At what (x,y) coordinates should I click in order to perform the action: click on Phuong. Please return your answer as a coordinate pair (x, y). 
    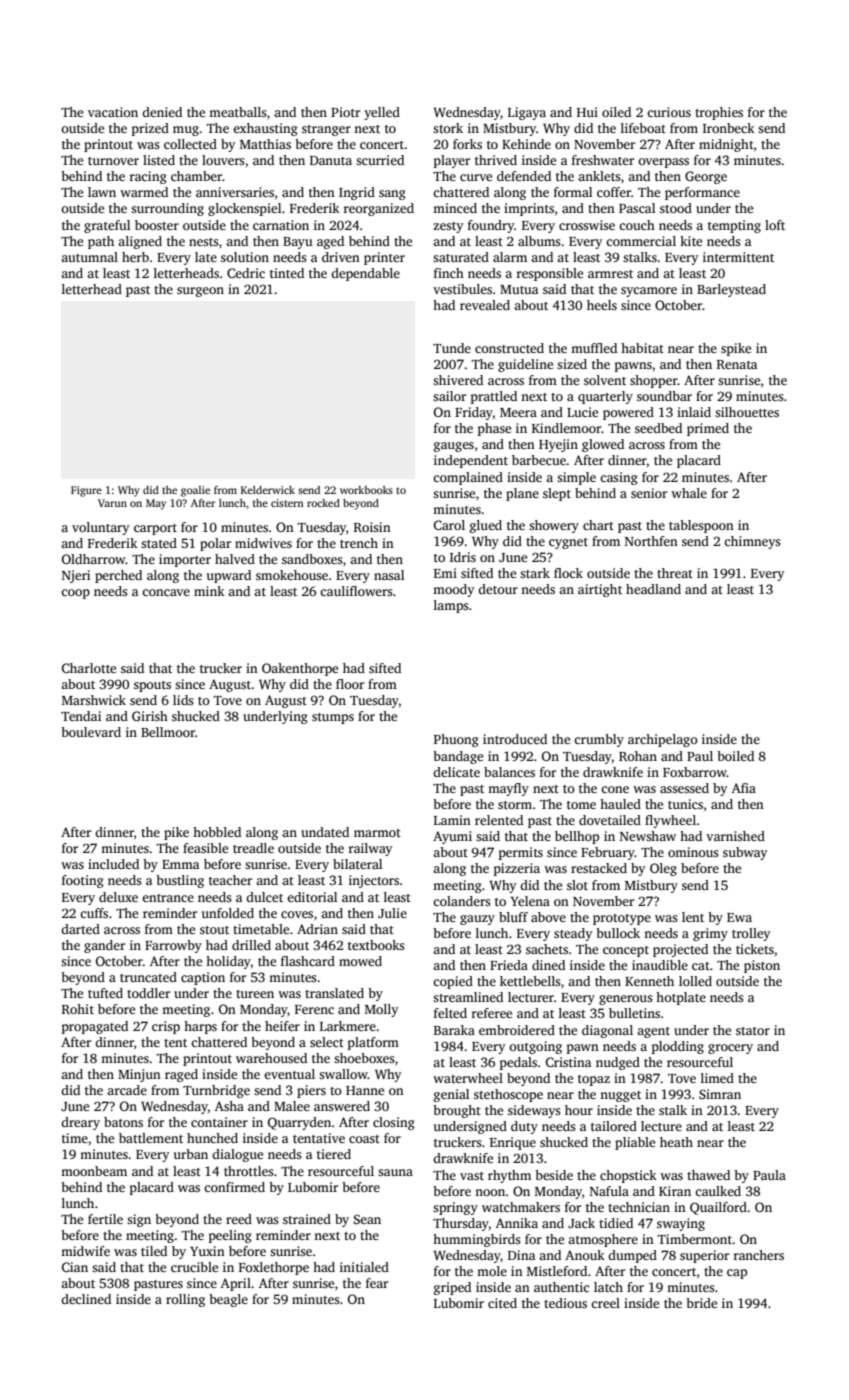
    Looking at the image, I should click on (456, 740).
